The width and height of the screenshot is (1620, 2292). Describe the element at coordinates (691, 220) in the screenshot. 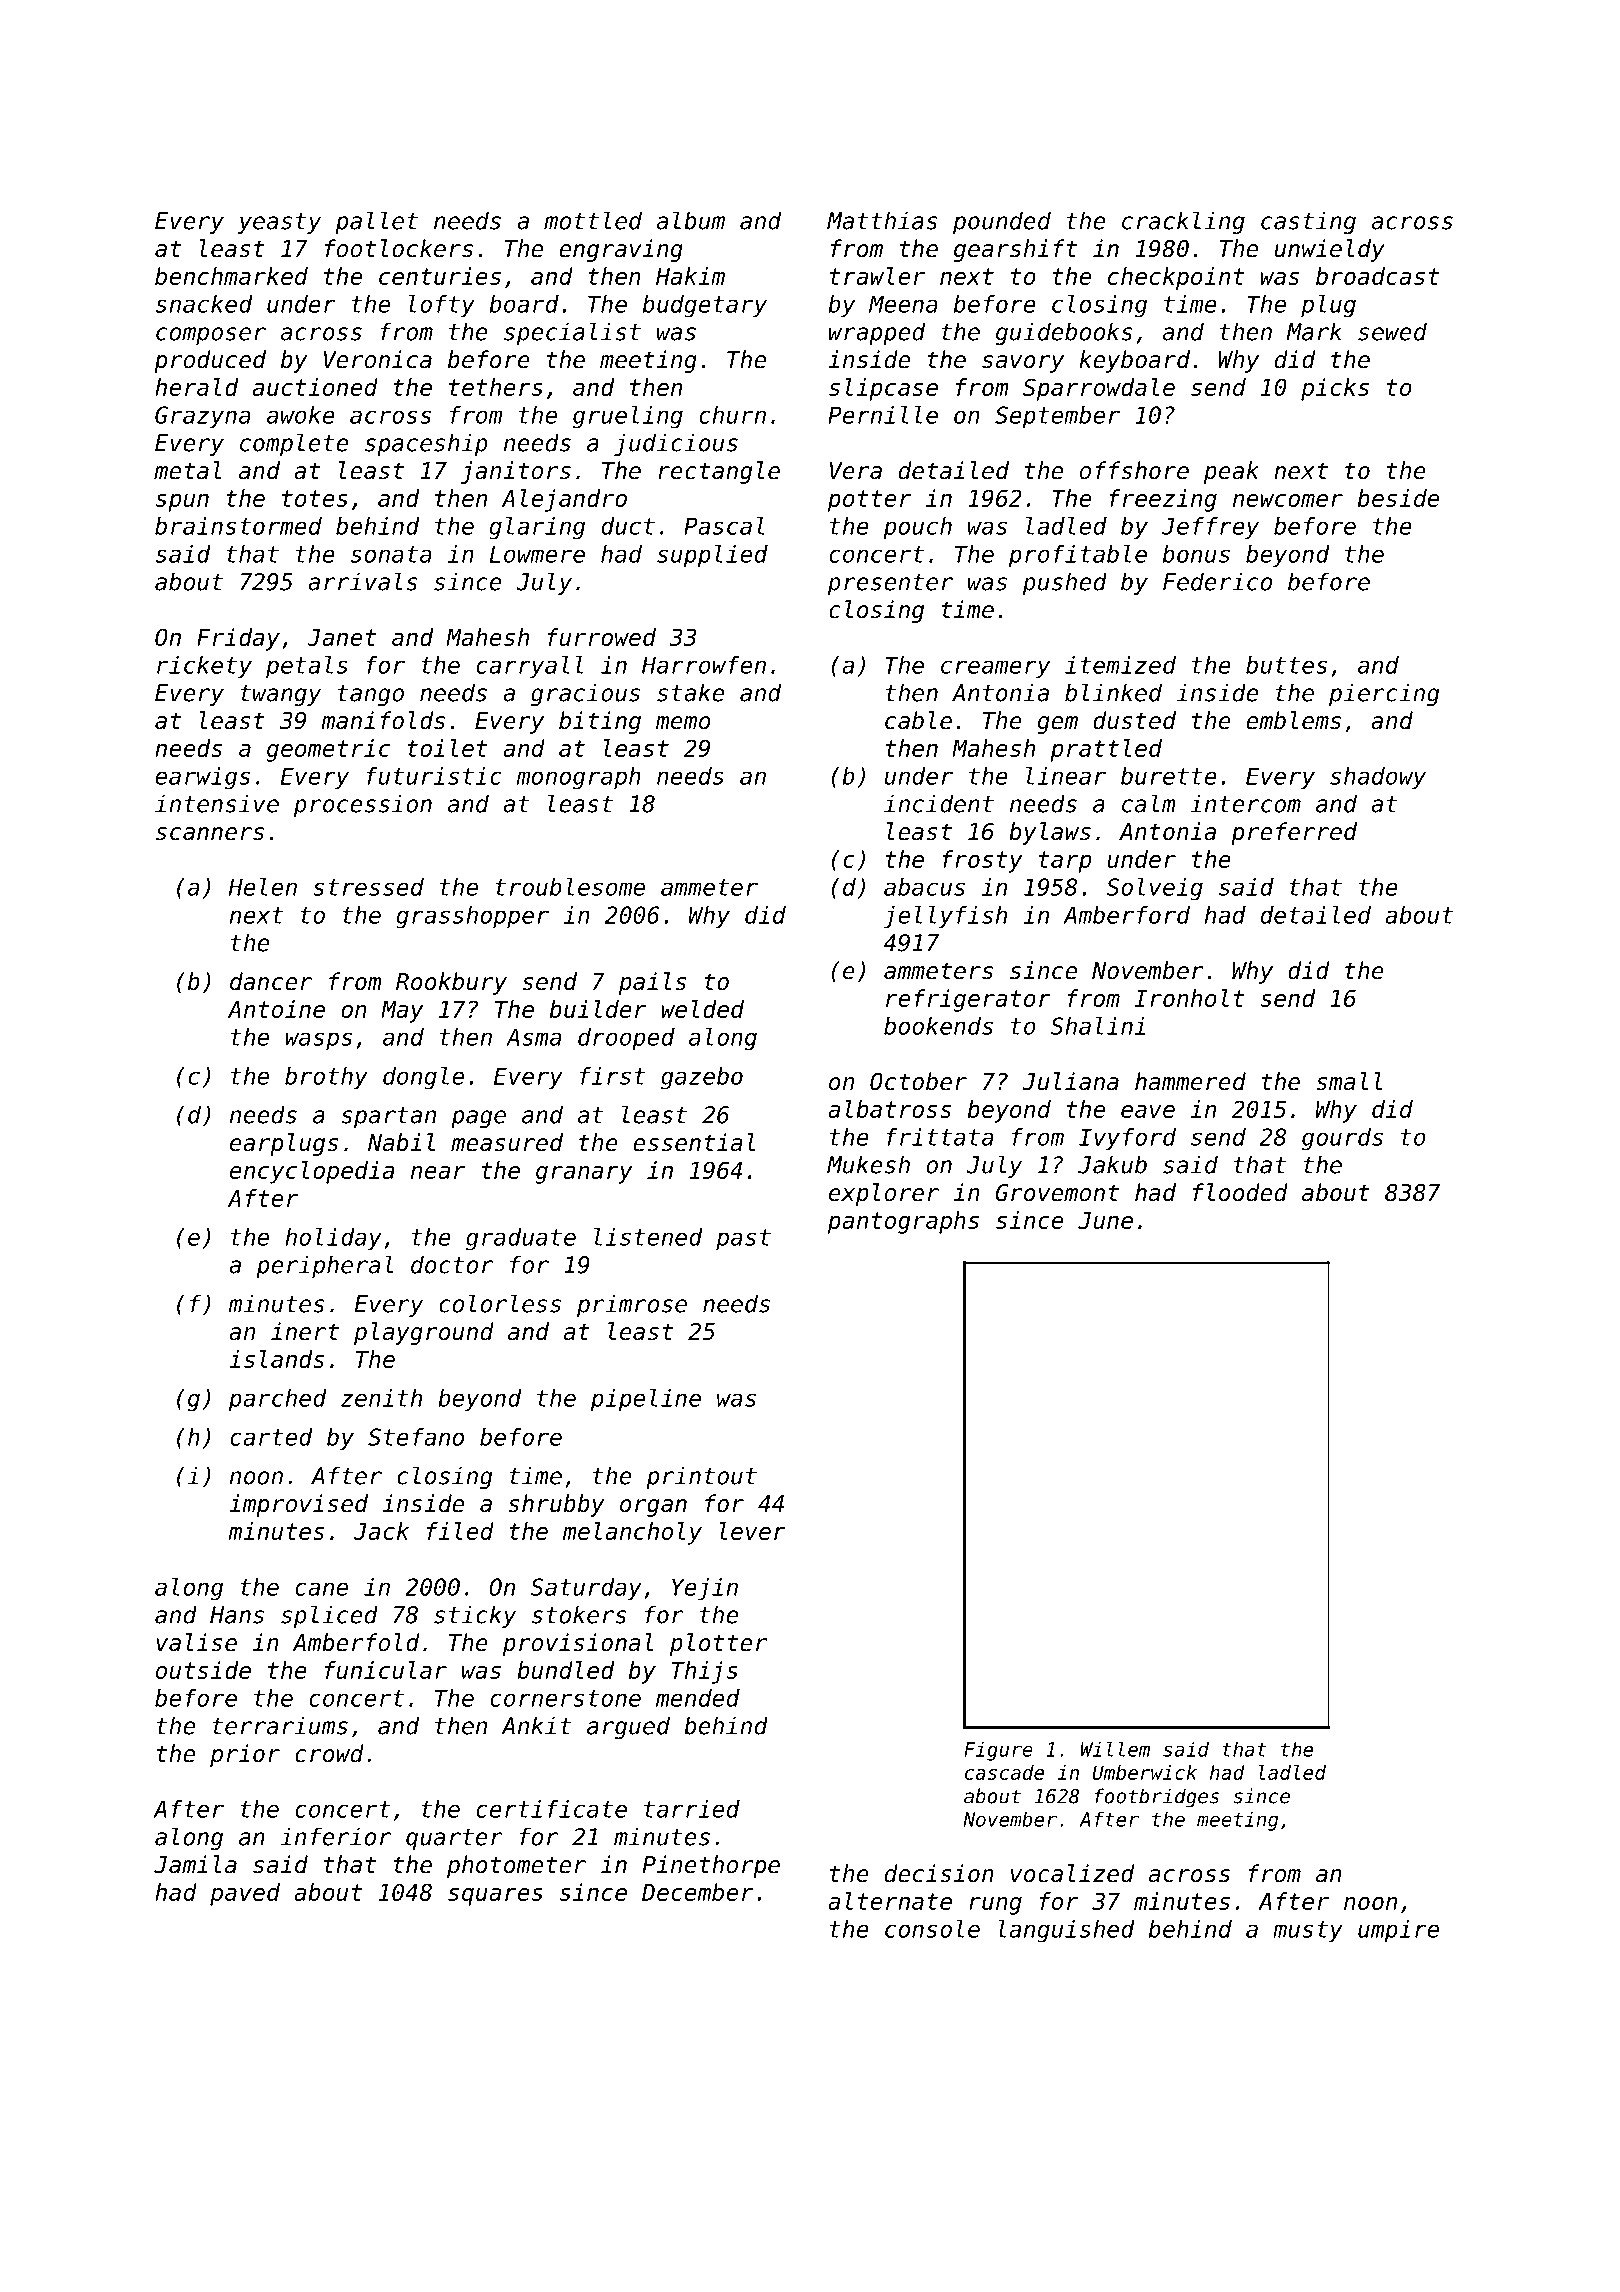

I see `album` at that location.
